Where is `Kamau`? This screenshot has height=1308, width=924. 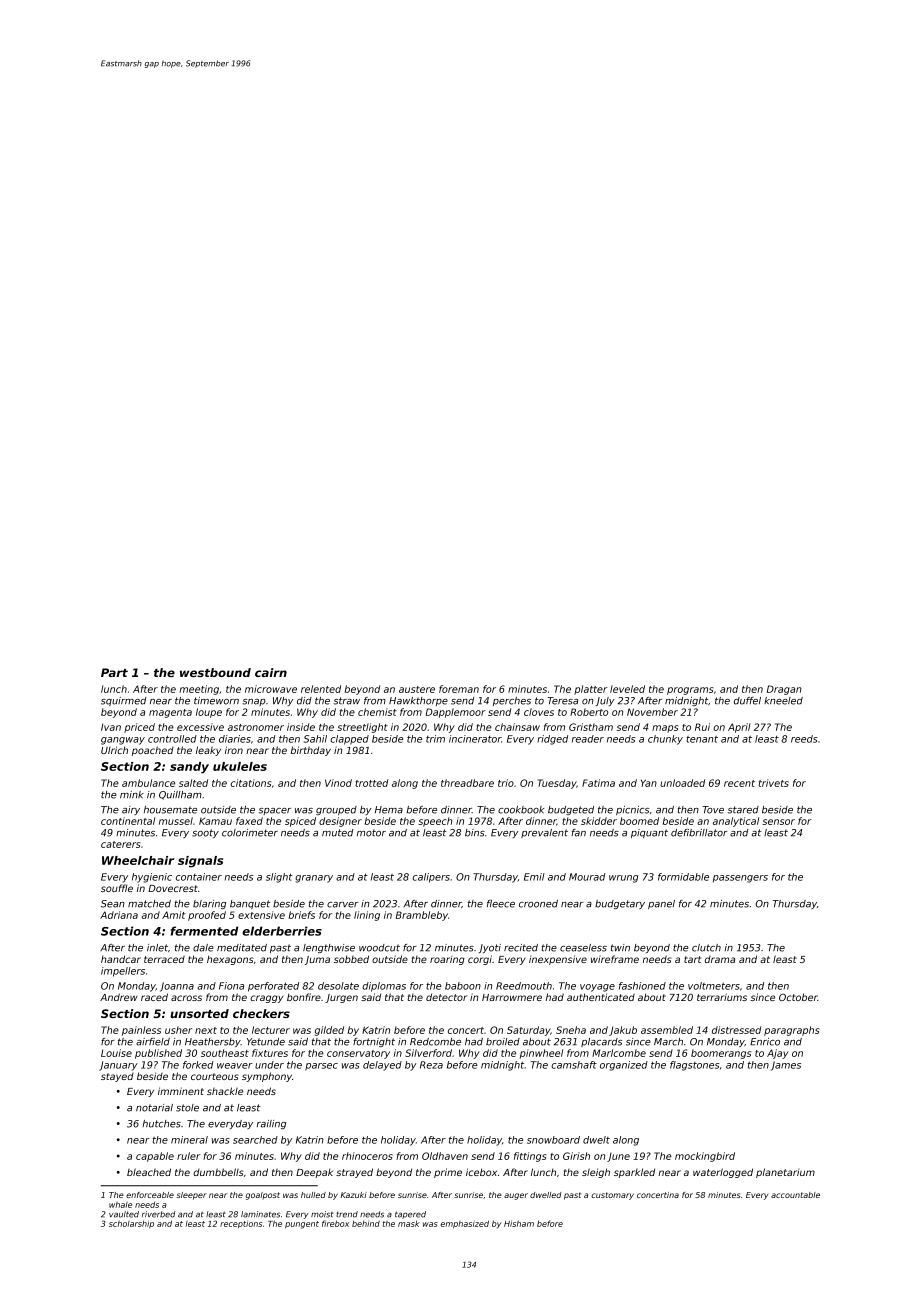 Kamau is located at coordinates (215, 821).
